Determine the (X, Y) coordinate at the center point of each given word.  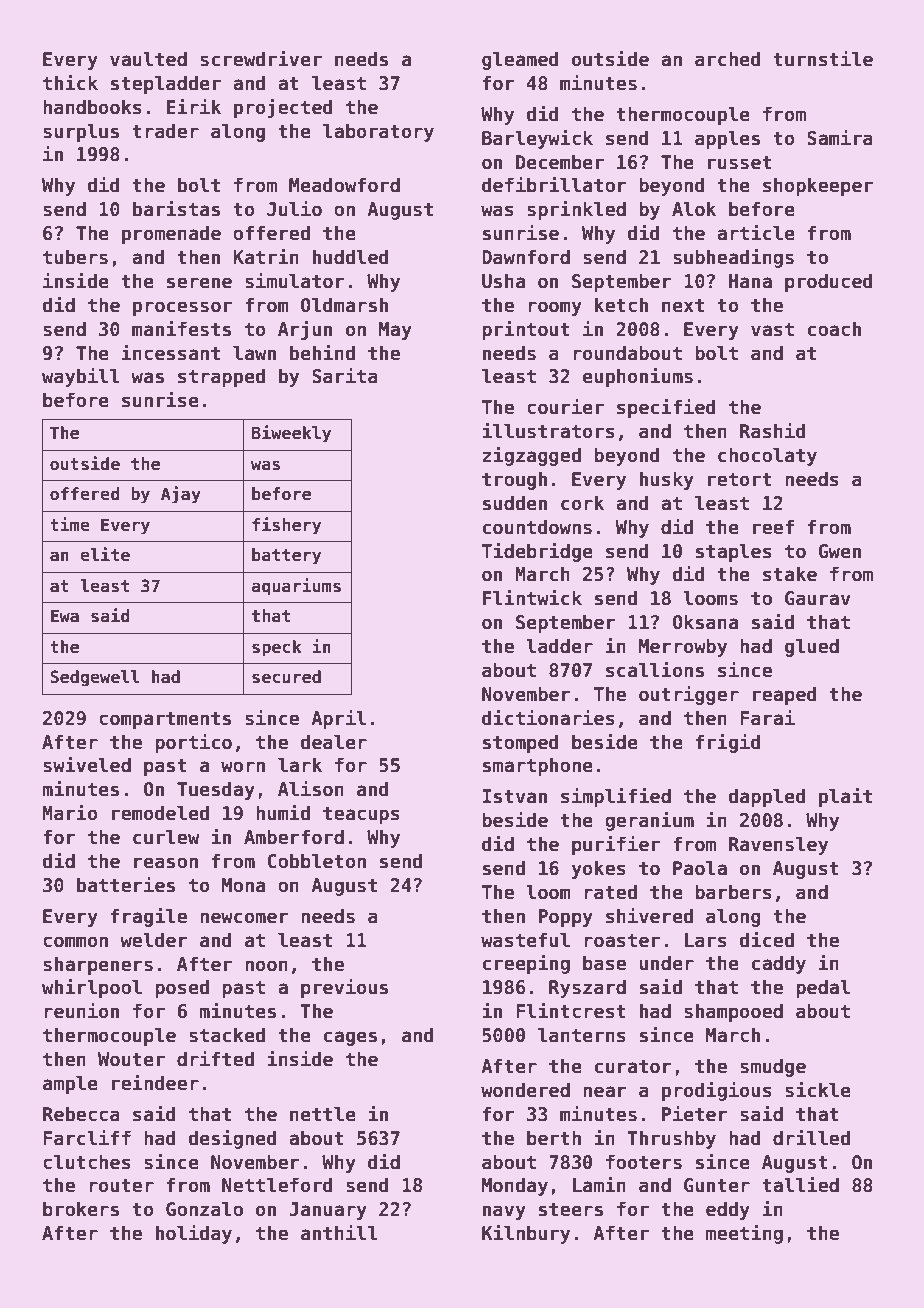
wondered (525, 1090)
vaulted (148, 59)
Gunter (717, 1185)
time (70, 524)
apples (727, 139)
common (75, 942)
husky (667, 480)
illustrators (548, 431)
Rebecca (81, 1114)
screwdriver (261, 59)
